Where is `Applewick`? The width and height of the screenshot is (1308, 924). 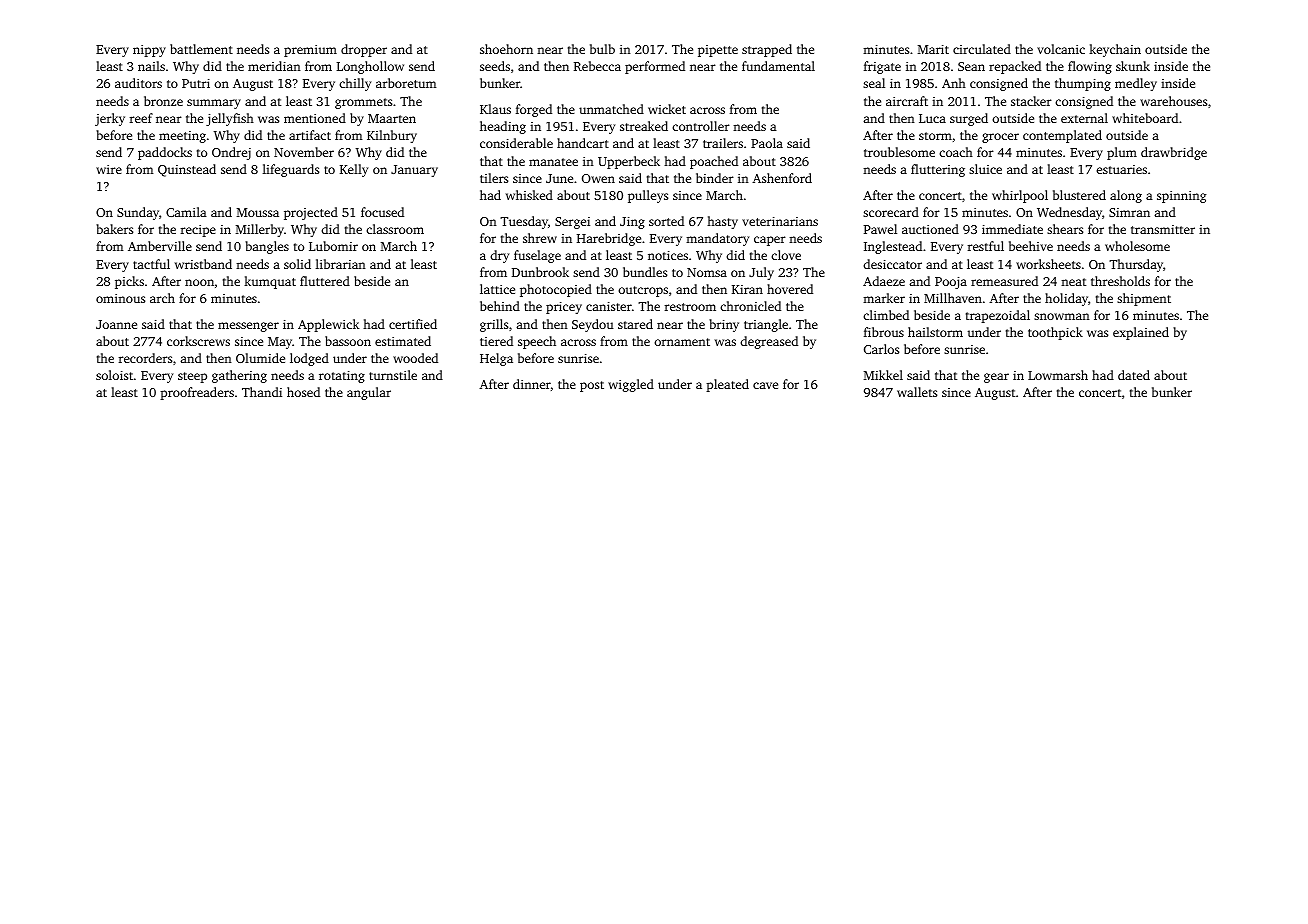
Applewick is located at coordinates (328, 325).
